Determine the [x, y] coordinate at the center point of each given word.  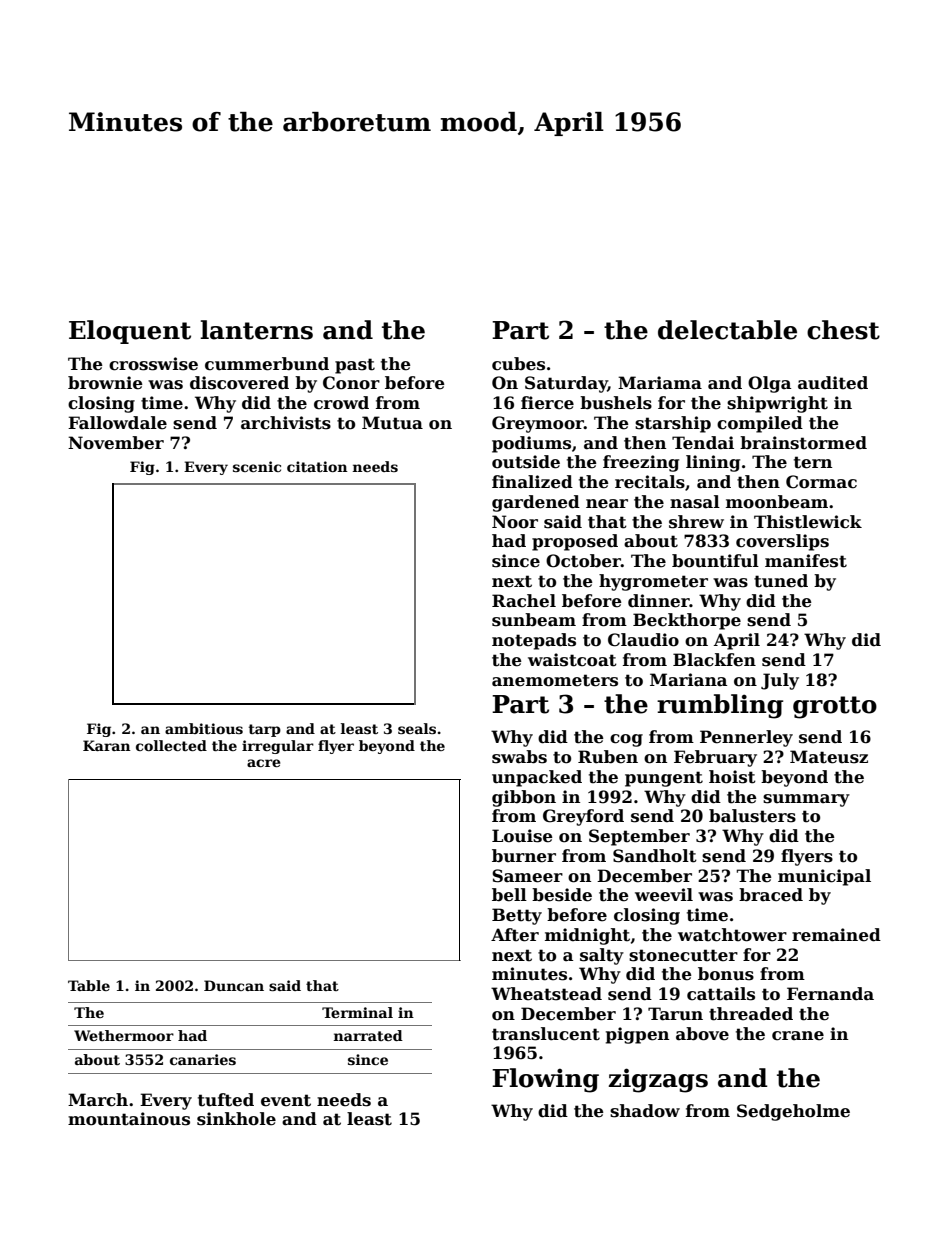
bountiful [715, 561]
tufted [226, 1100]
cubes [518, 364]
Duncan [234, 985]
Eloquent [130, 332]
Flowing [545, 1080]
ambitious [204, 728]
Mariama [660, 383]
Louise [522, 836]
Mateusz [829, 757]
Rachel [524, 601]
